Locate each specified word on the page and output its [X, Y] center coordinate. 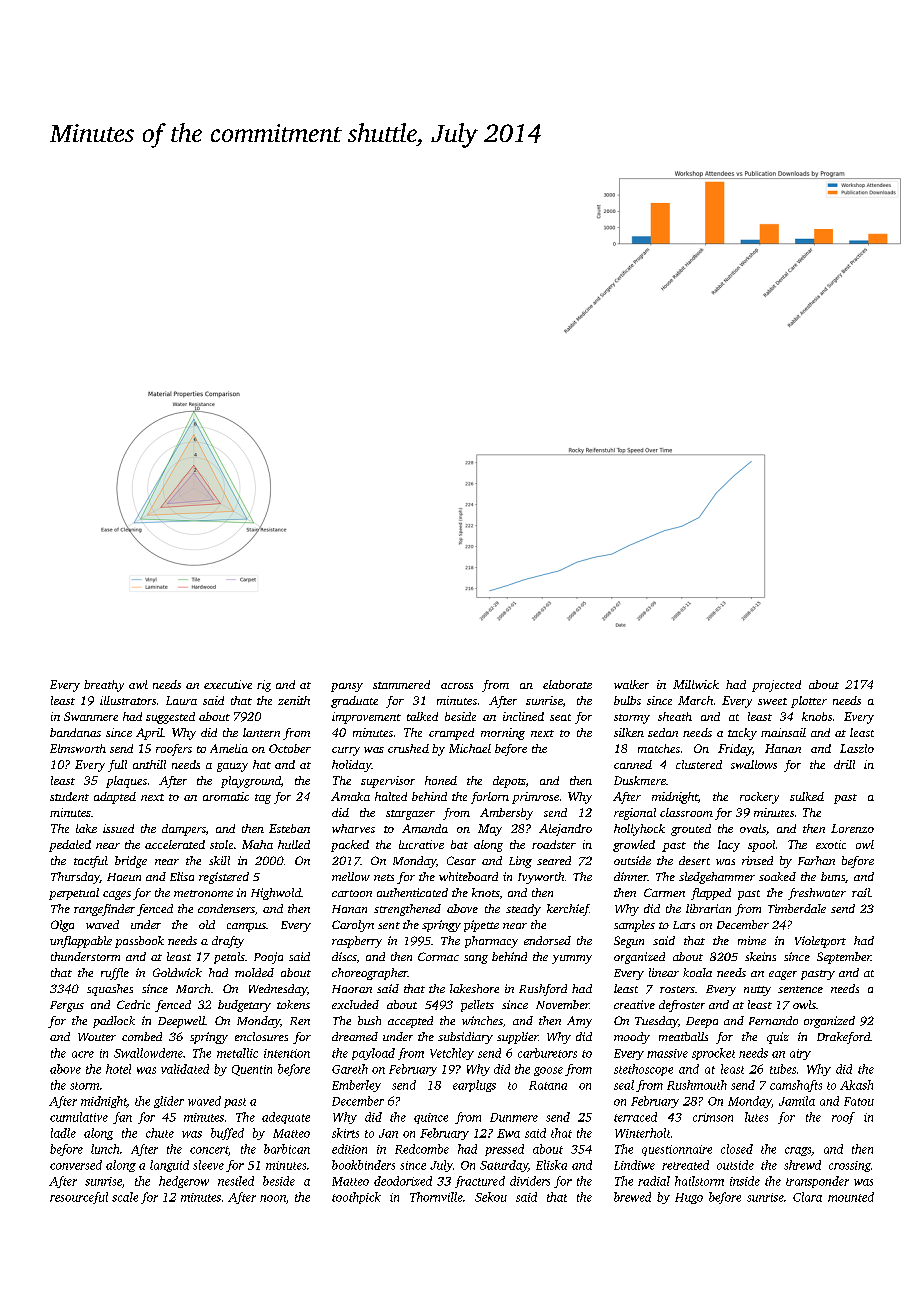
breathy [104, 686]
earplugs [474, 1086]
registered [224, 878]
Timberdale [797, 908]
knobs [817, 716]
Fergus [67, 1006]
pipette [481, 926]
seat [560, 717]
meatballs [683, 1036]
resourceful [79, 1198]
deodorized [403, 1181]
